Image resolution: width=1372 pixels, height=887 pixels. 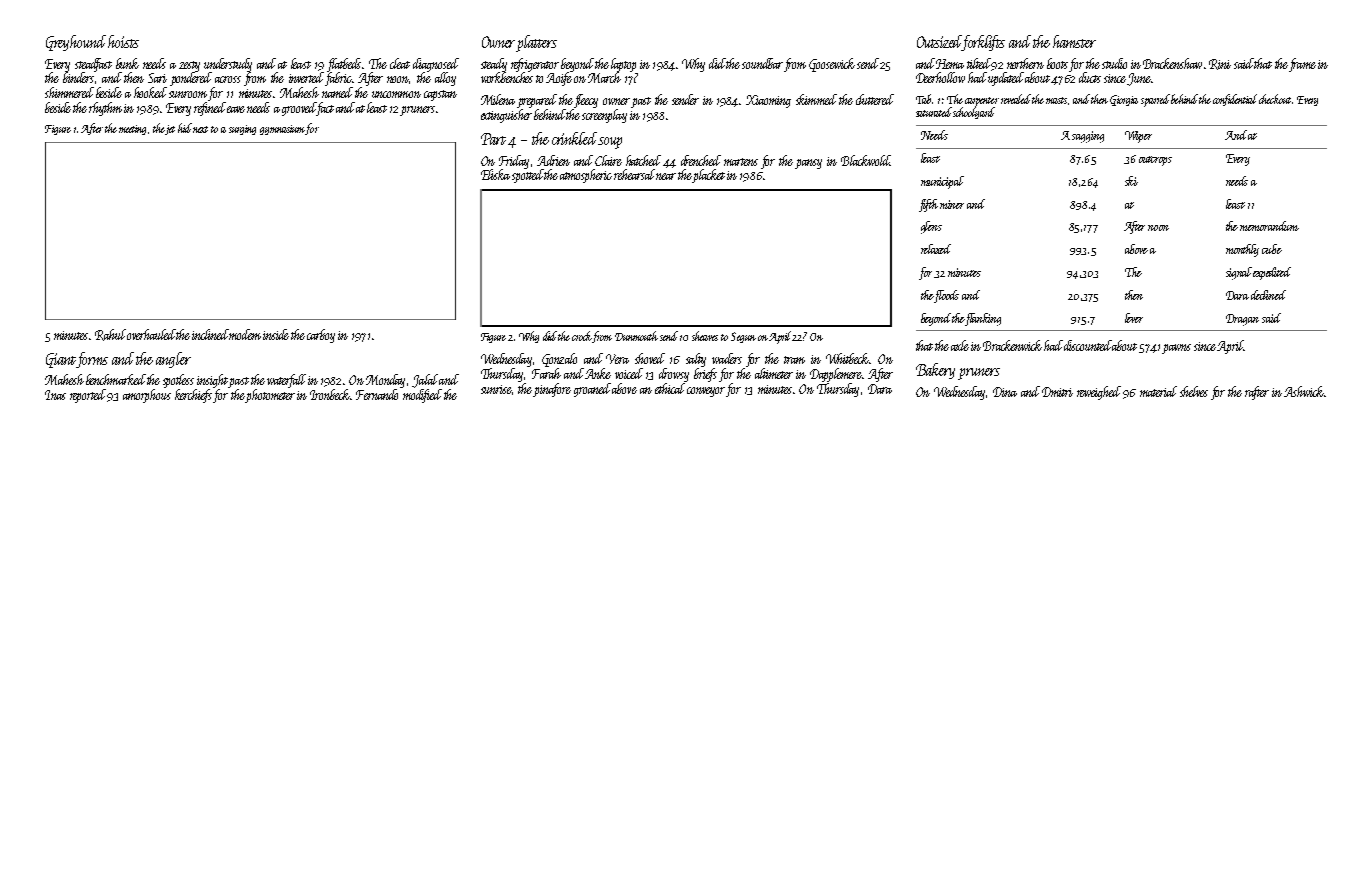 I want to click on inclined, so click(x=210, y=334).
